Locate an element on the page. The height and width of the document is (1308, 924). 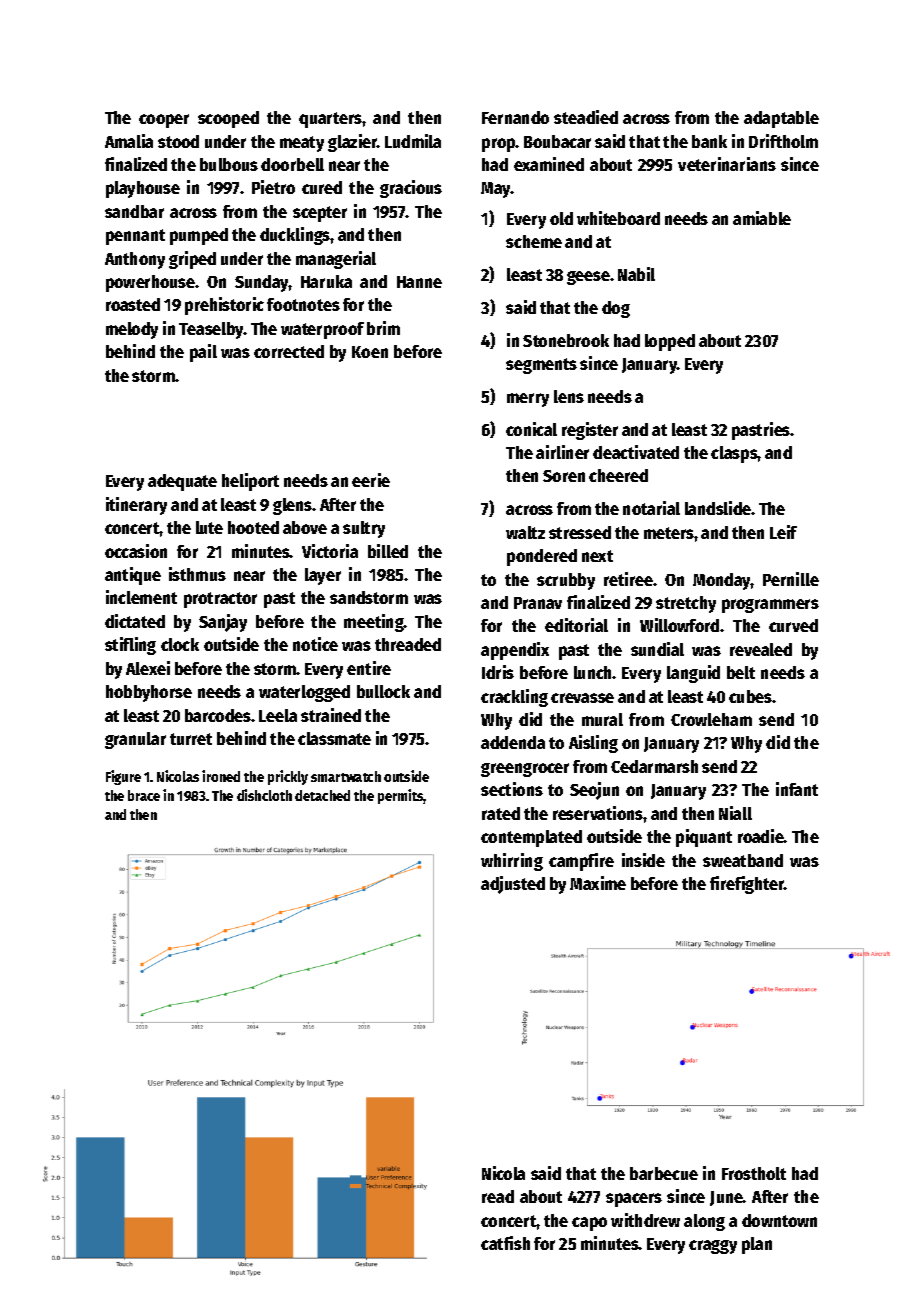
granular is located at coordinates (135, 740).
